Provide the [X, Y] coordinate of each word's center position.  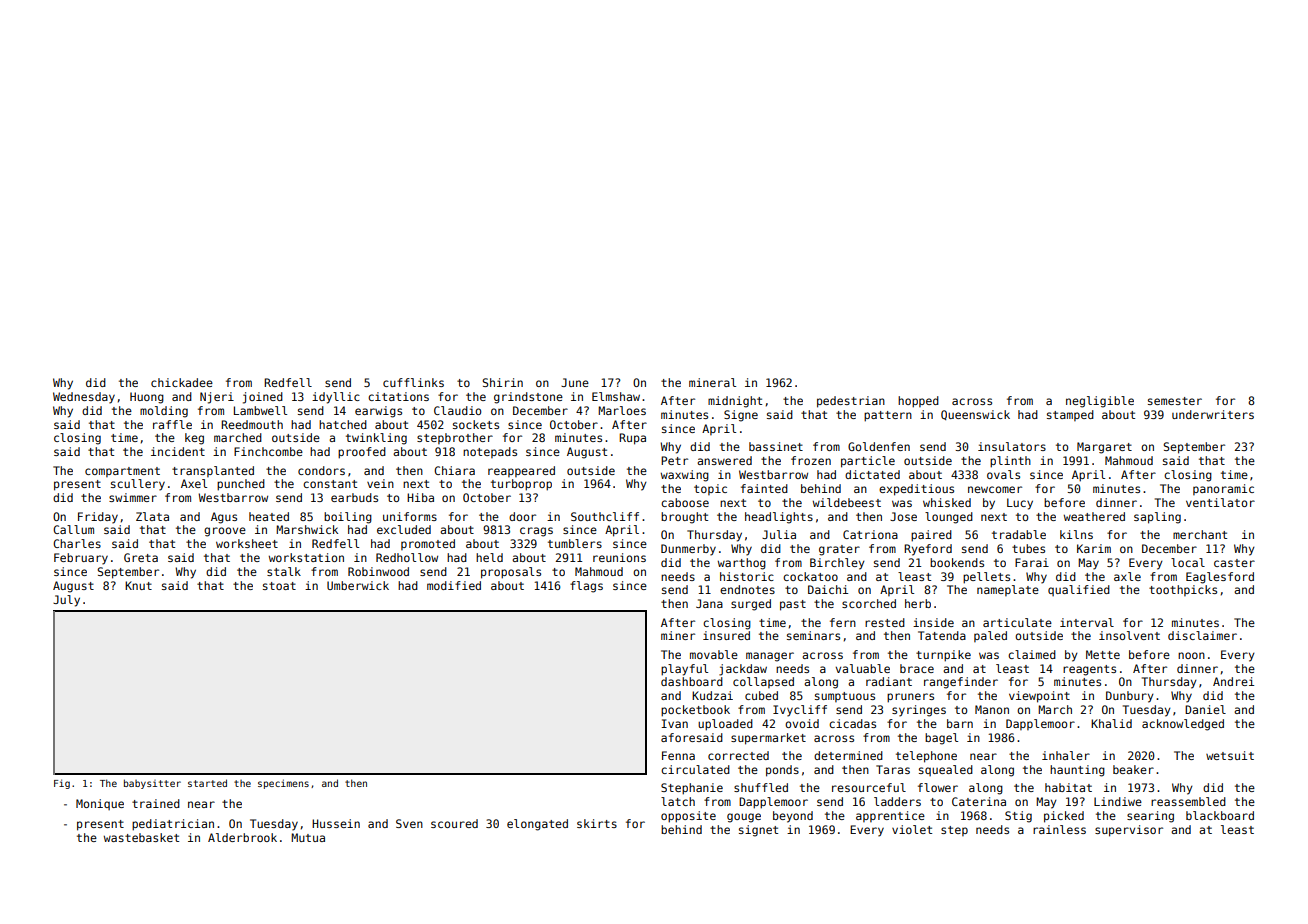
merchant [1200, 534]
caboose [685, 502]
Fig [62, 784]
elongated [537, 825]
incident [178, 451]
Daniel [1205, 709]
